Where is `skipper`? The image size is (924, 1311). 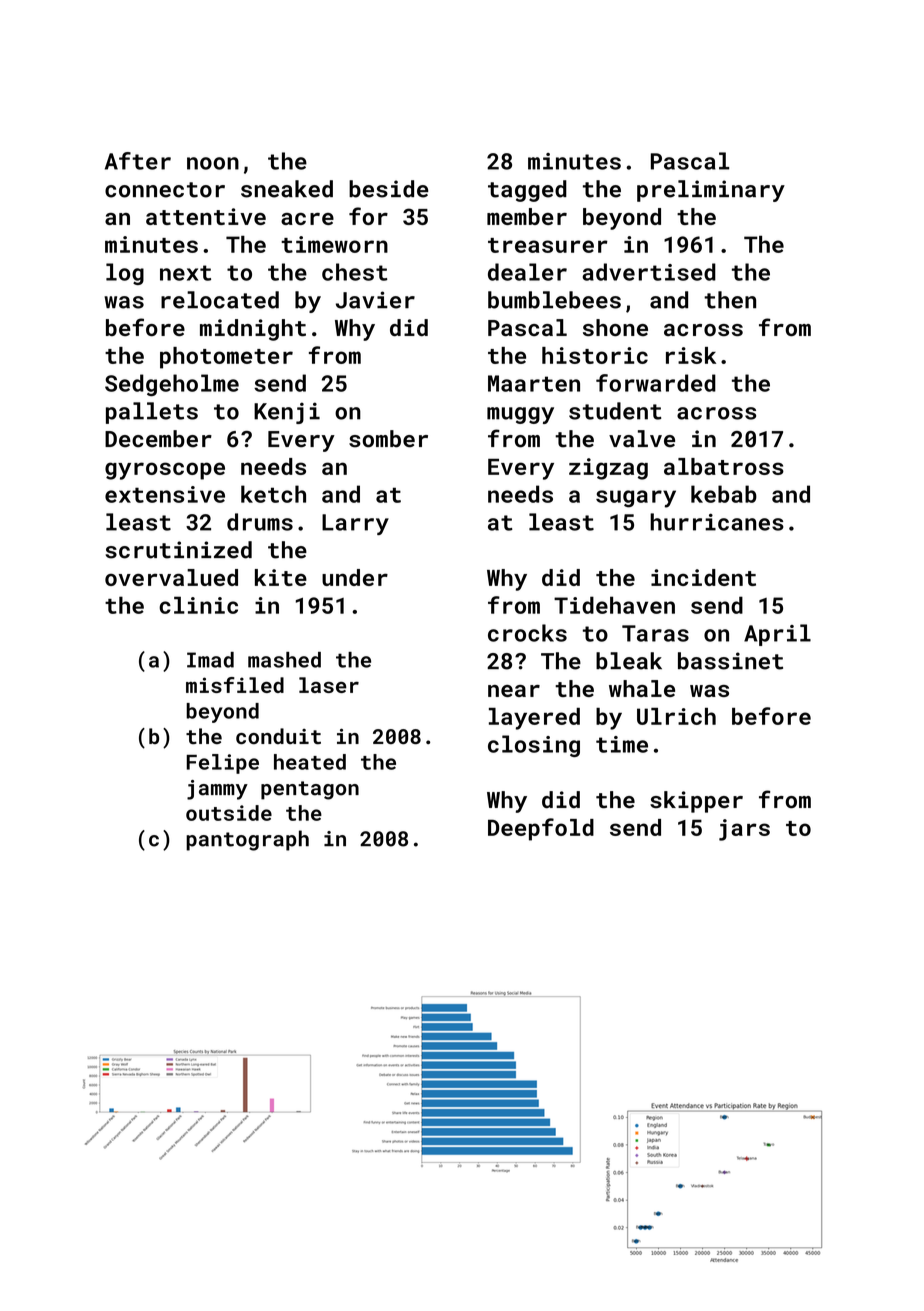
skipper is located at coordinates (696, 802).
